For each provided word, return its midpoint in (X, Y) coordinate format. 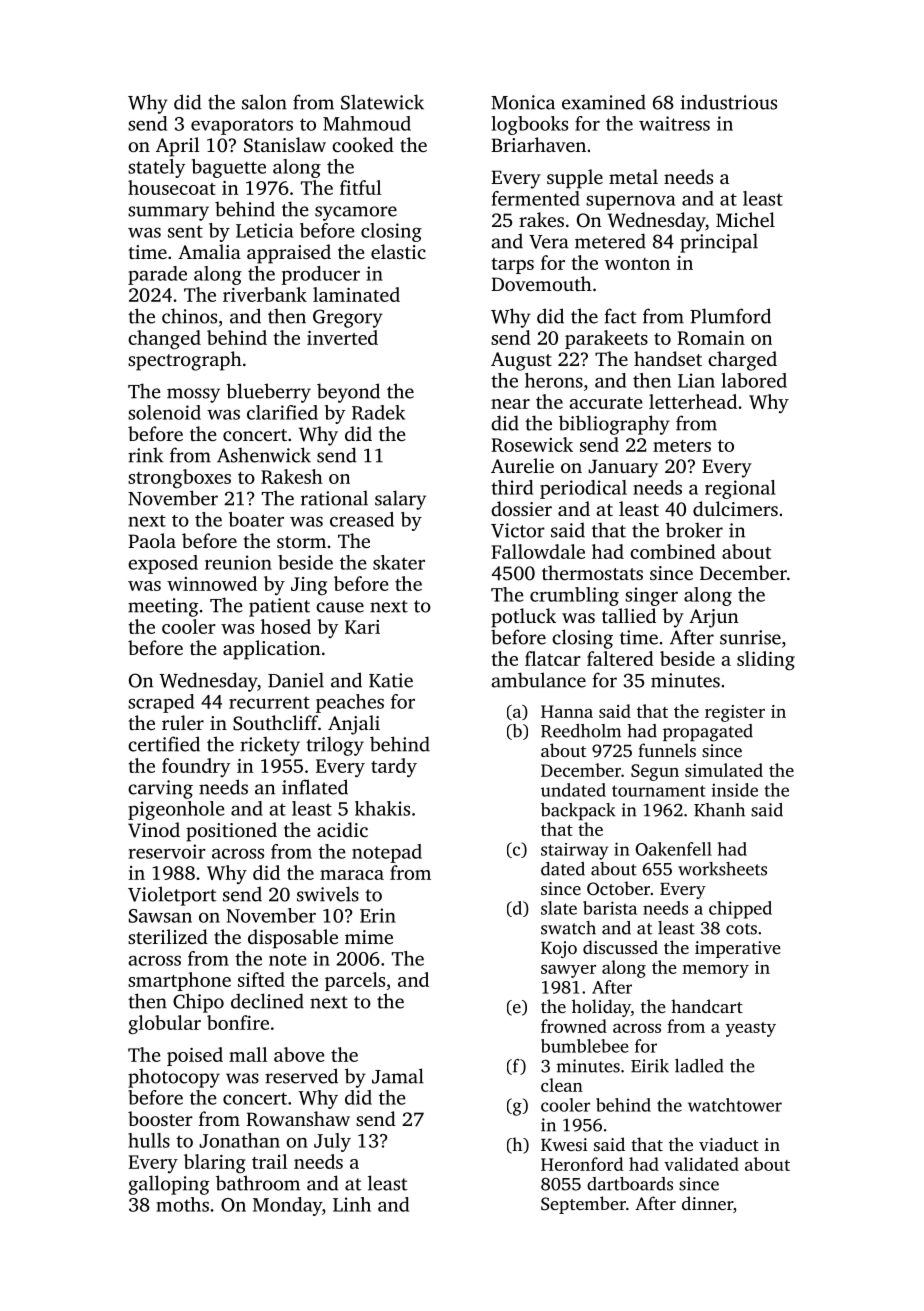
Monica (523, 102)
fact (621, 316)
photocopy (174, 1078)
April (178, 147)
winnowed (212, 583)
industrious (729, 102)
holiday (601, 1008)
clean (562, 1085)
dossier (521, 508)
